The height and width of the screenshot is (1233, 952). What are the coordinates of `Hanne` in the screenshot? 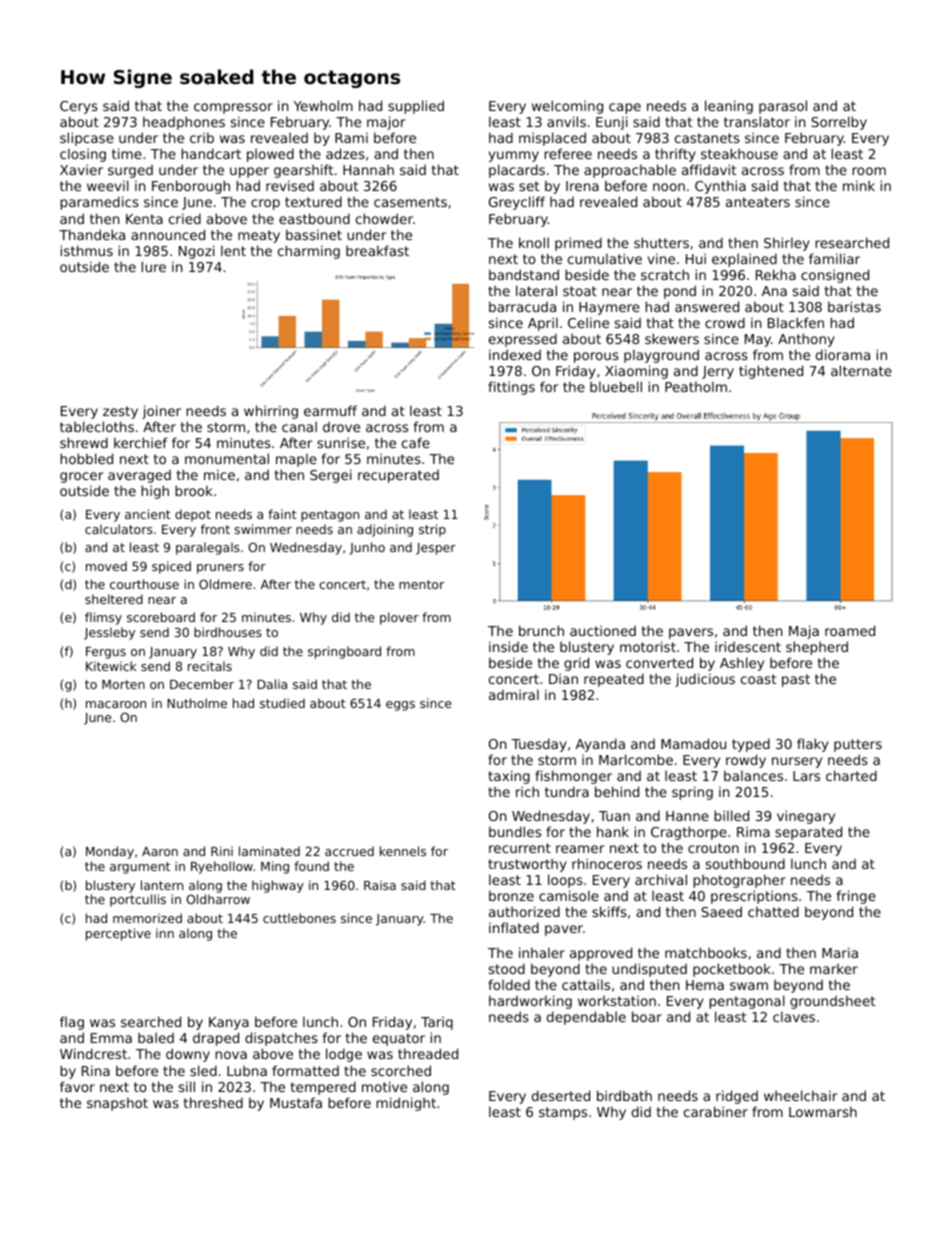 It's located at (687, 816).
